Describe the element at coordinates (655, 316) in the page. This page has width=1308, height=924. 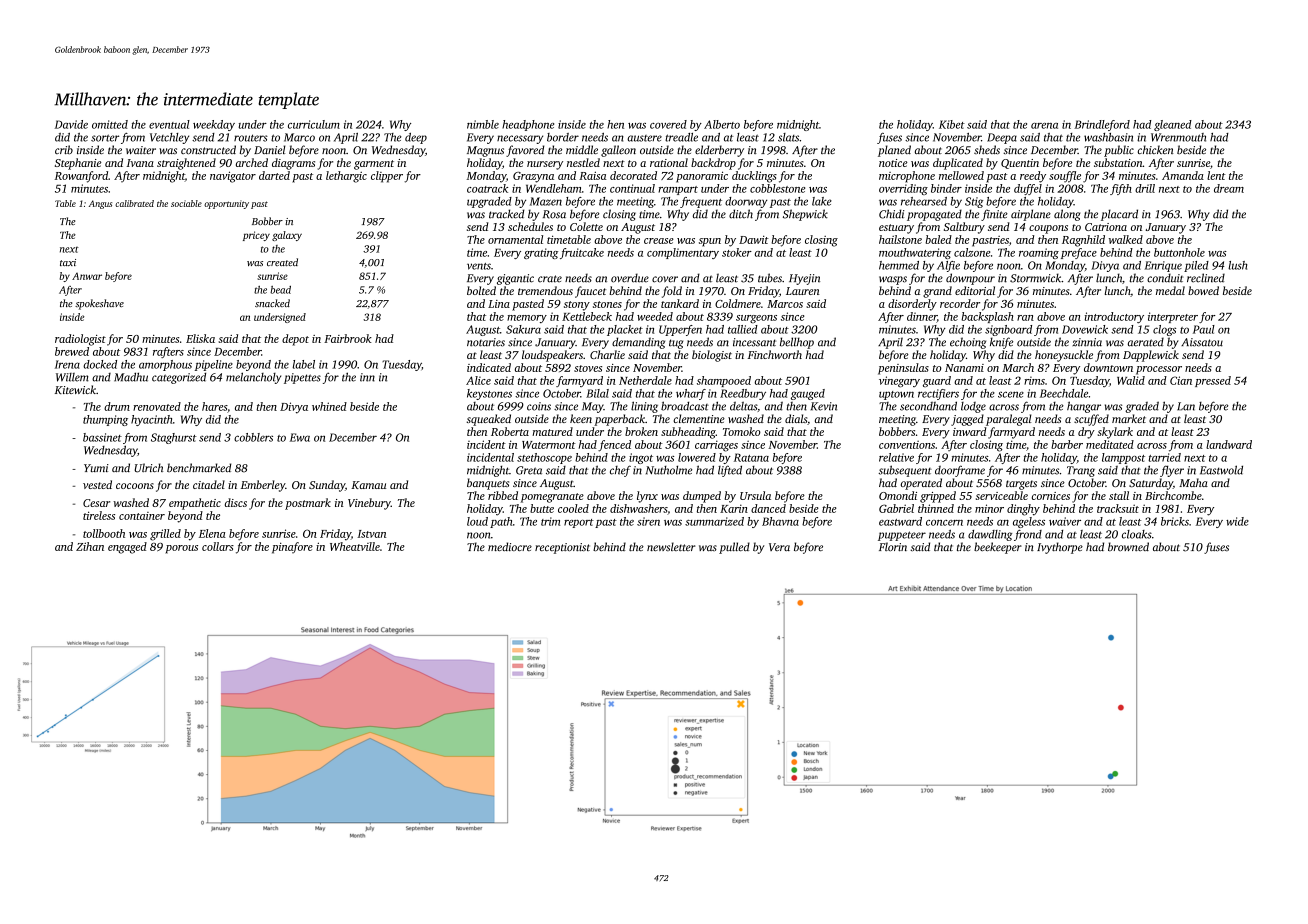
I see `weeded` at that location.
